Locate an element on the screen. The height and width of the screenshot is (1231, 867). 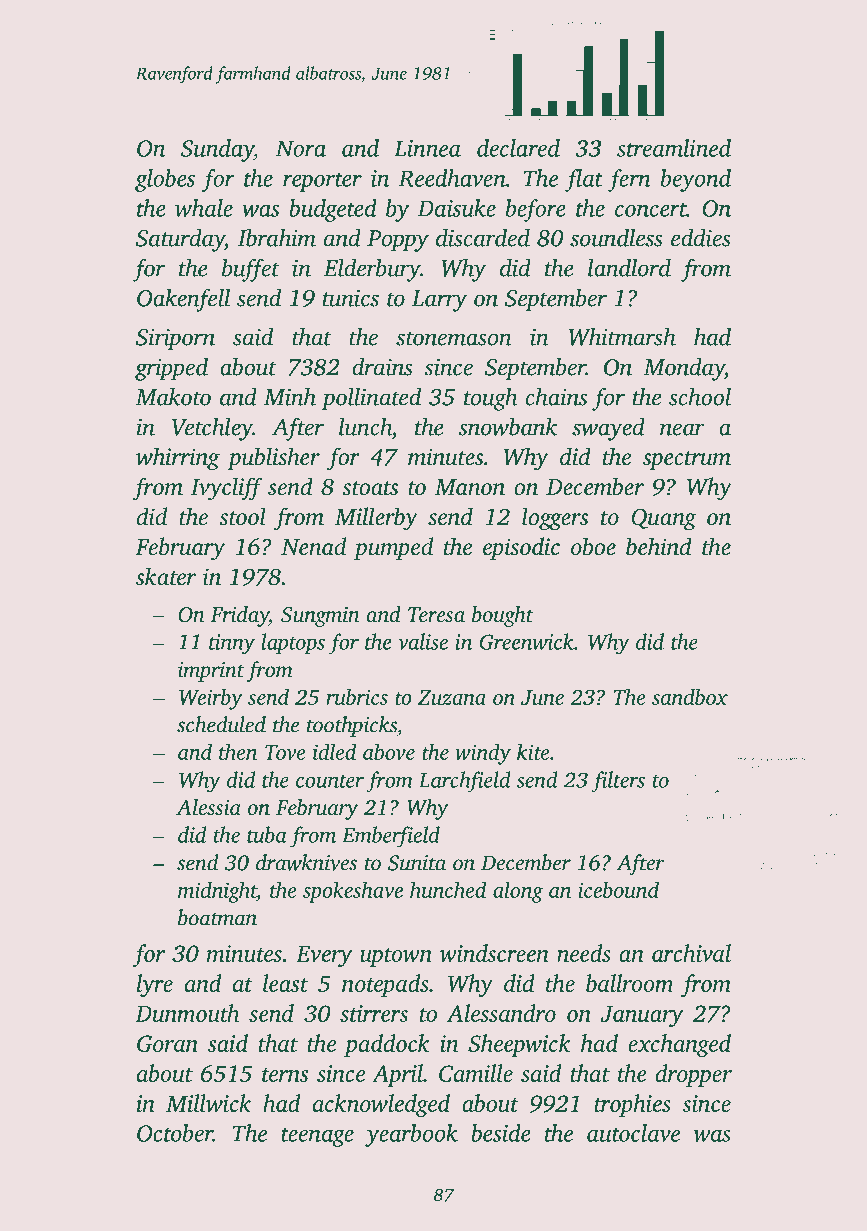
whale is located at coordinates (204, 208).
